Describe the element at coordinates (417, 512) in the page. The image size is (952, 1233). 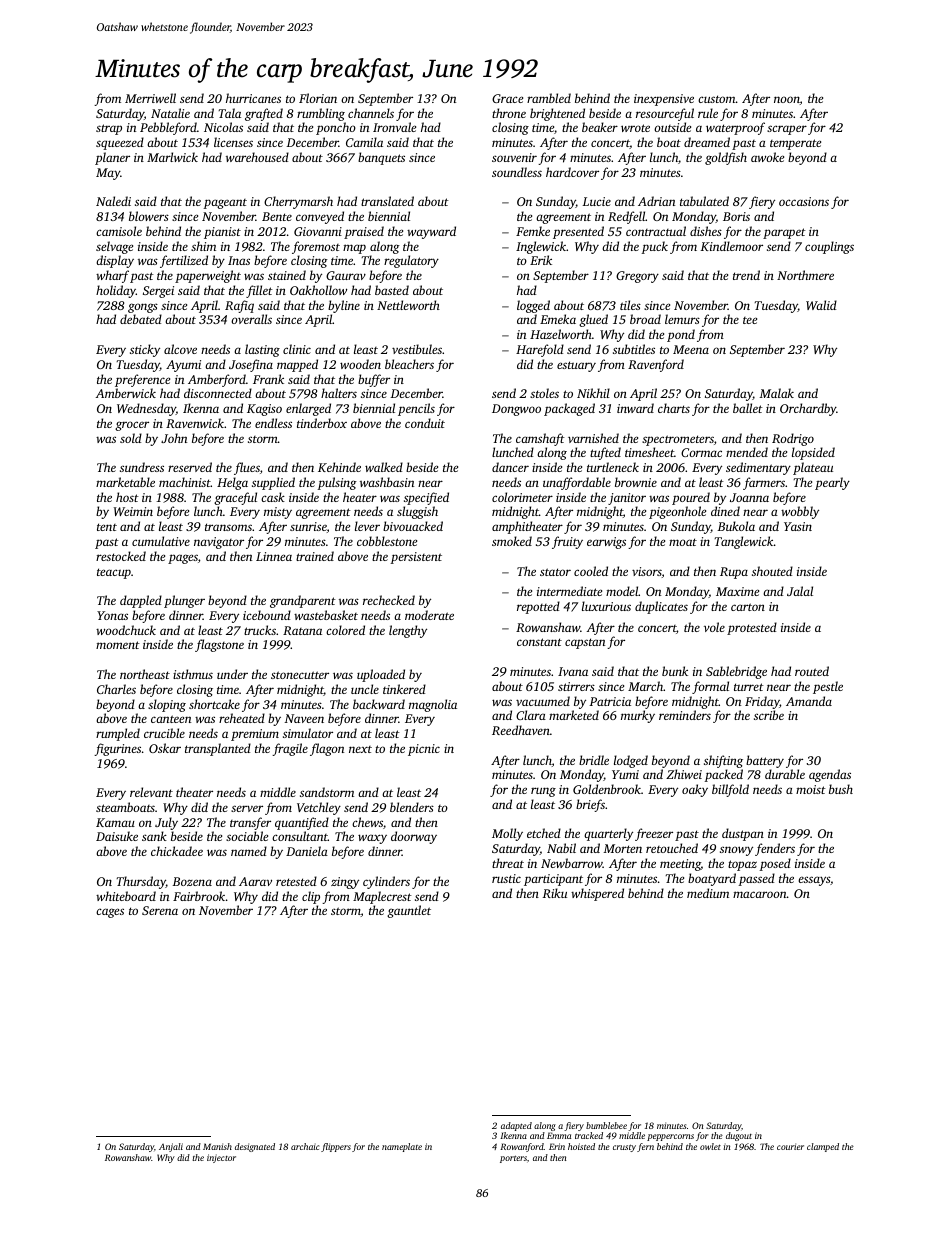
I see `sluggish` at that location.
